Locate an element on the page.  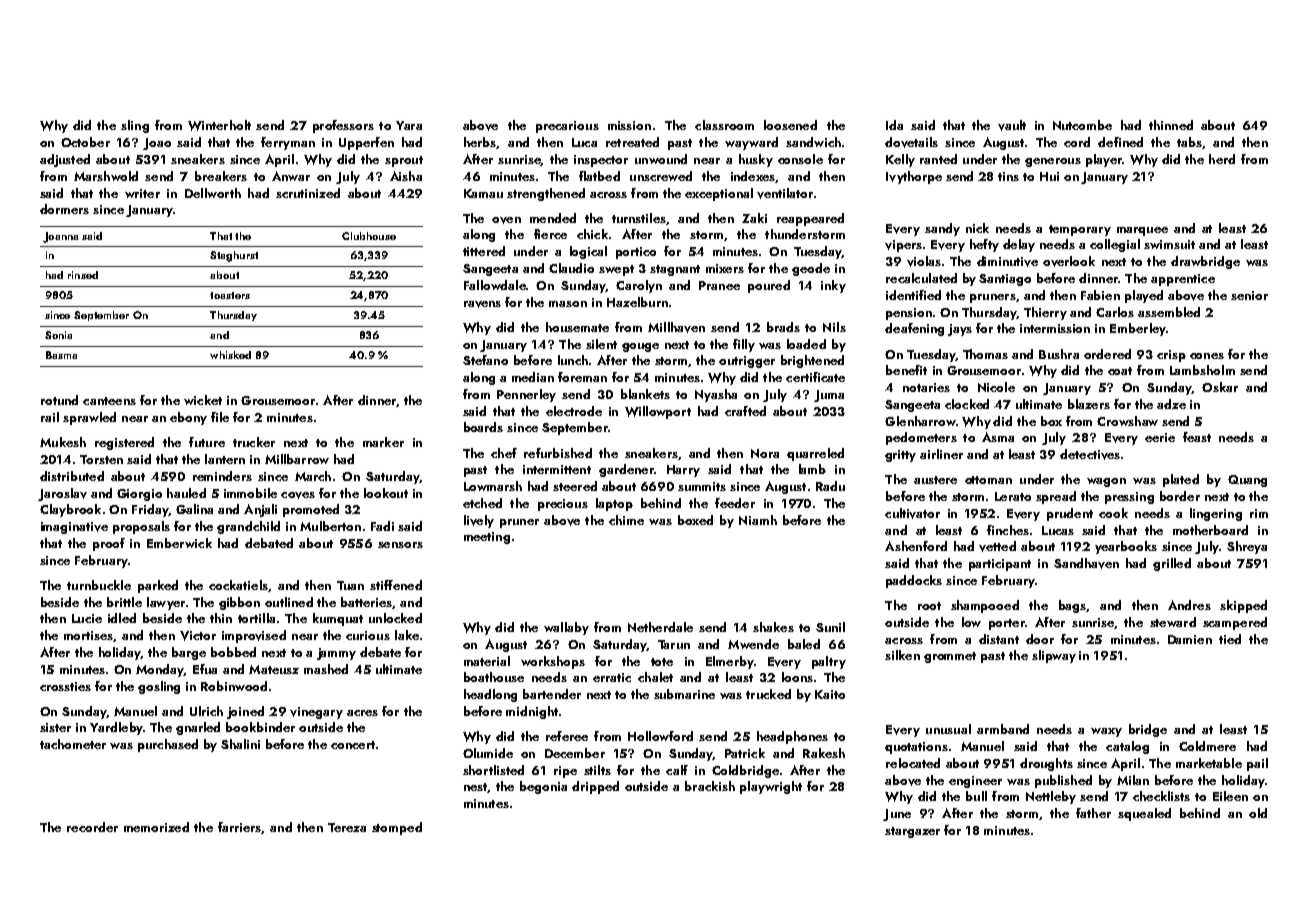
pedometers is located at coordinates (921, 438).
